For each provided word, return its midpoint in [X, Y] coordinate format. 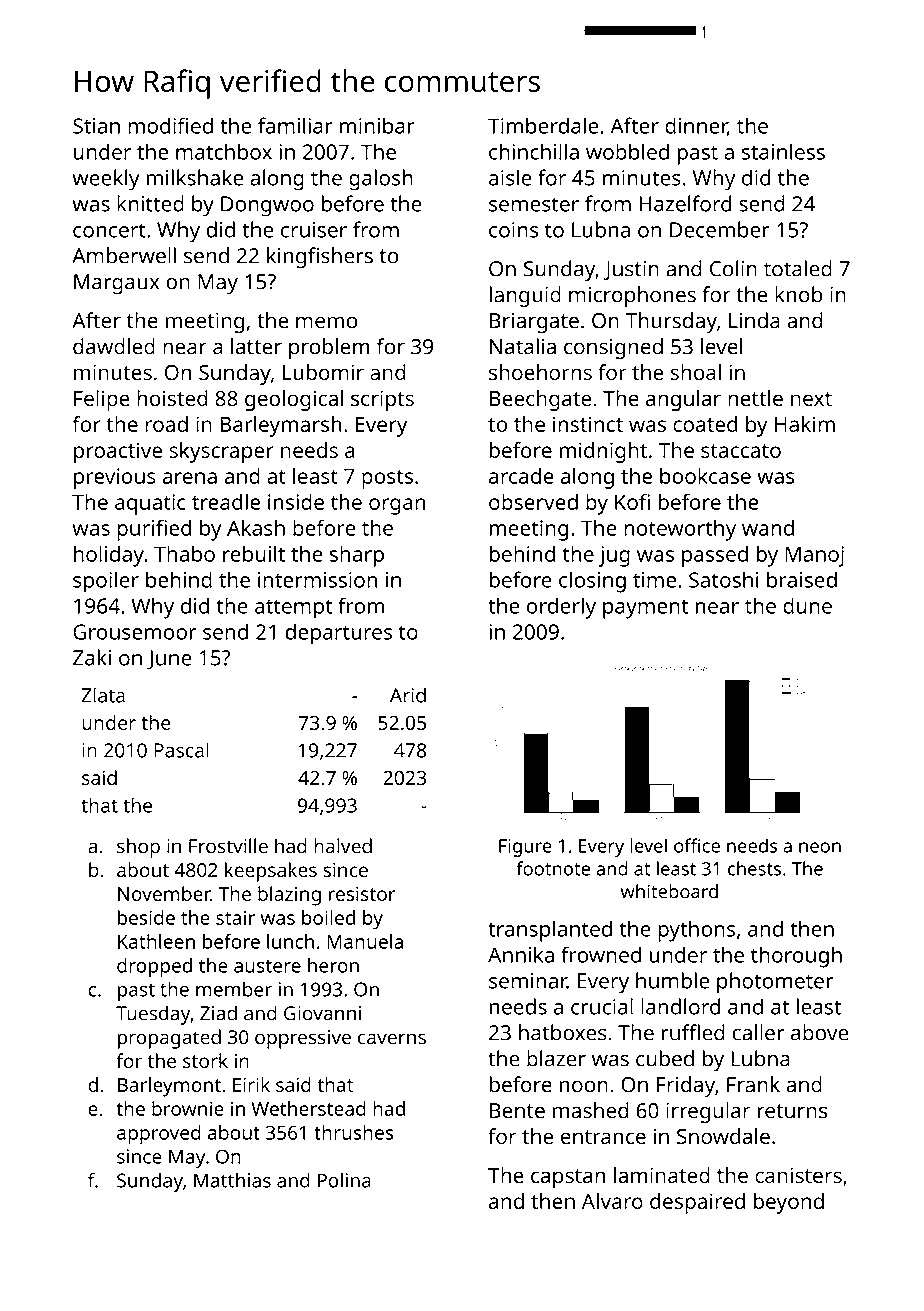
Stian [96, 126]
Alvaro [612, 1201]
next [811, 399]
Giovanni [322, 1013]
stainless [783, 151]
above [820, 1032]
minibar [377, 125]
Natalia [523, 346]
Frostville [228, 846]
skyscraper [221, 452]
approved [159, 1135]
